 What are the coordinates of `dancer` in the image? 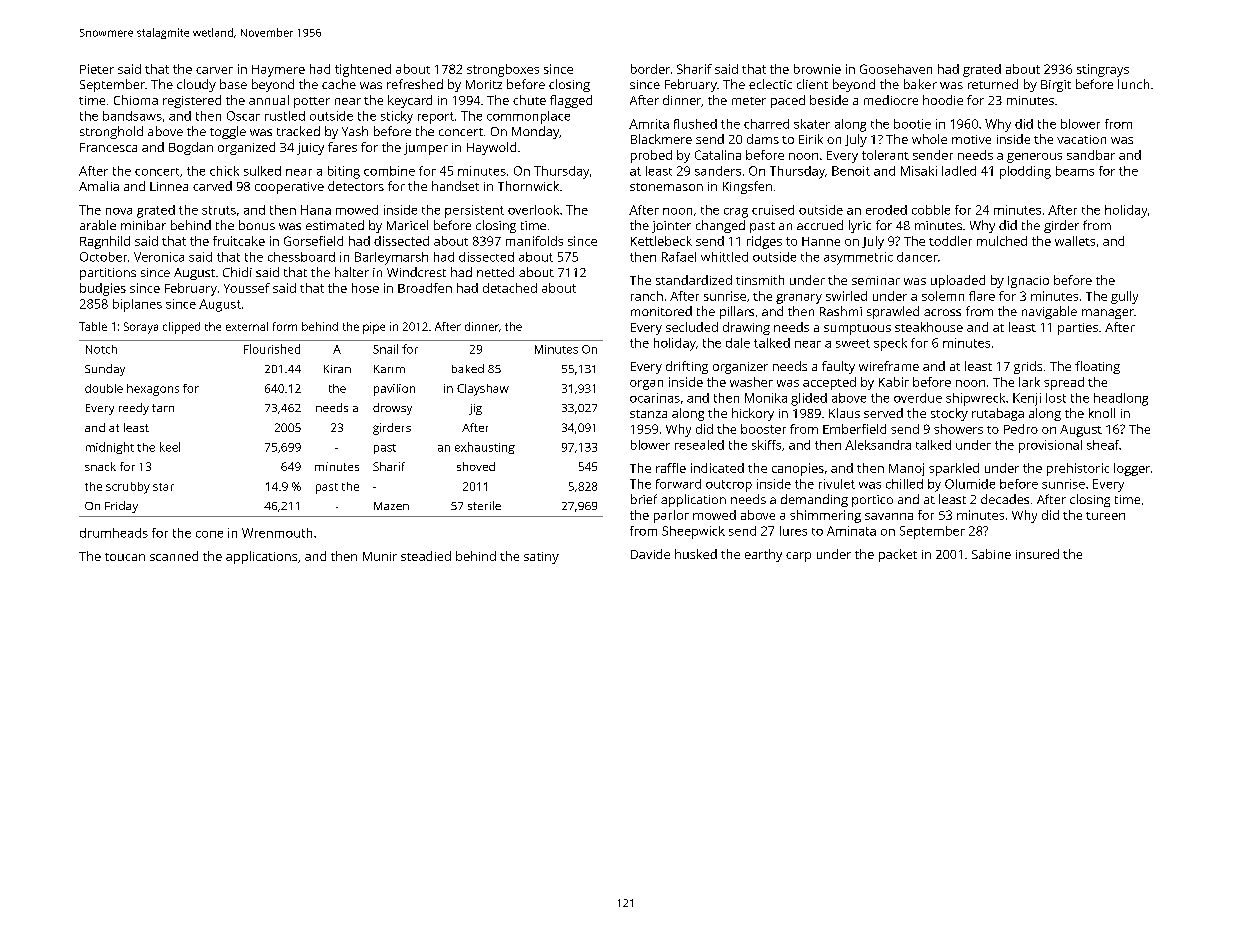 It's located at (917, 257).
